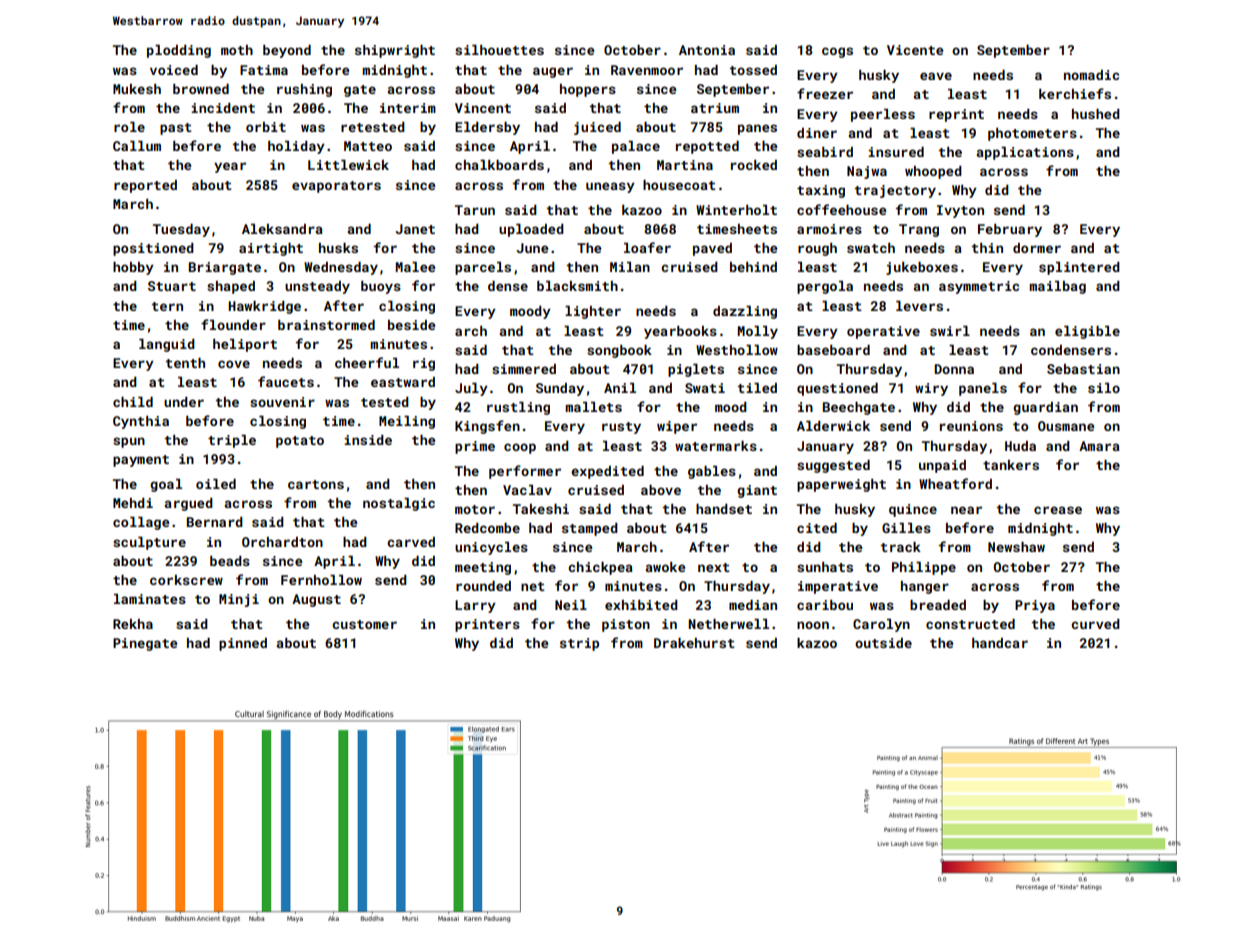 The image size is (1233, 952). What do you see at coordinates (1104, 388) in the image?
I see `silo` at bounding box center [1104, 388].
